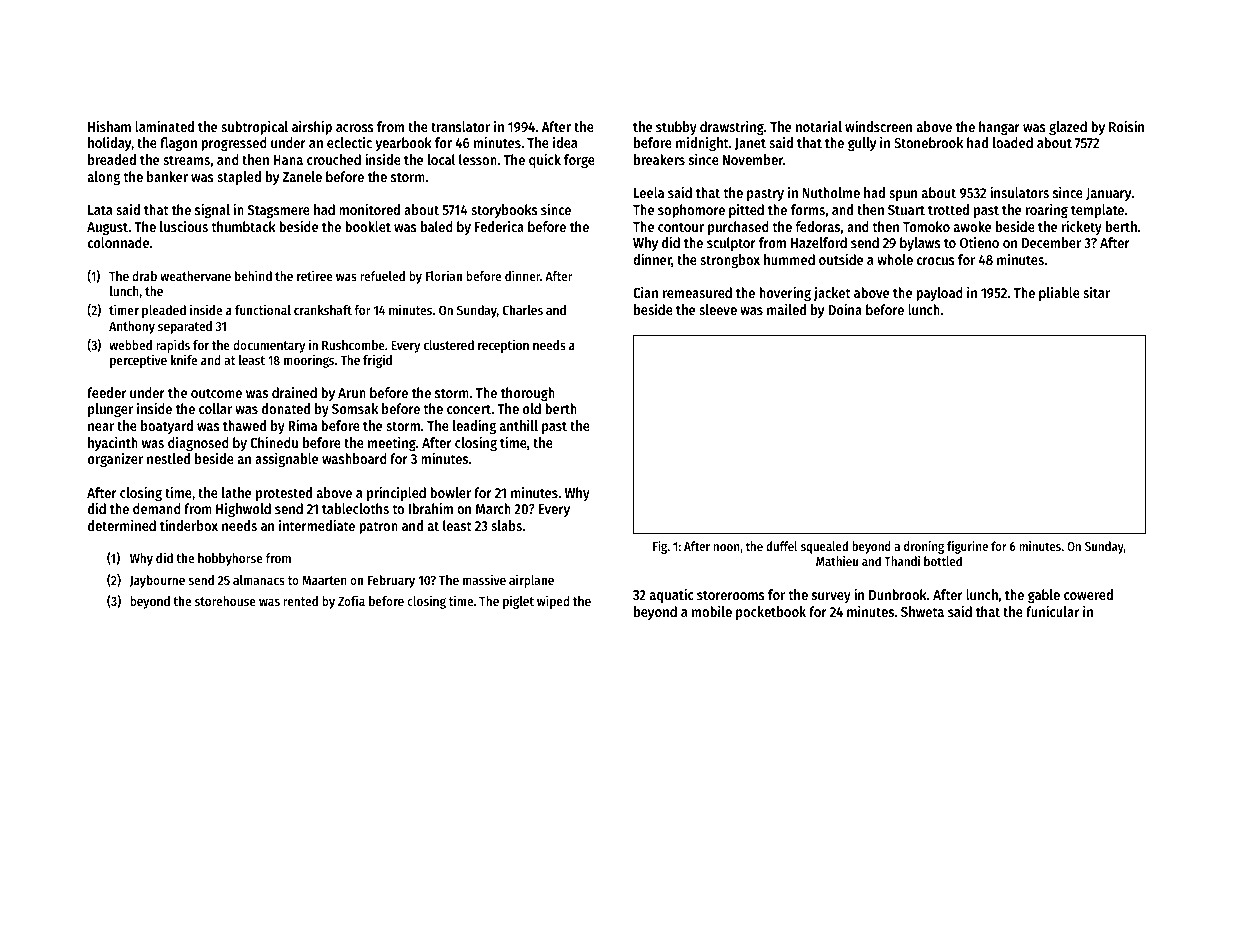 This screenshot has width=1233, height=952. What do you see at coordinates (1019, 192) in the screenshot?
I see `insulators` at bounding box center [1019, 192].
